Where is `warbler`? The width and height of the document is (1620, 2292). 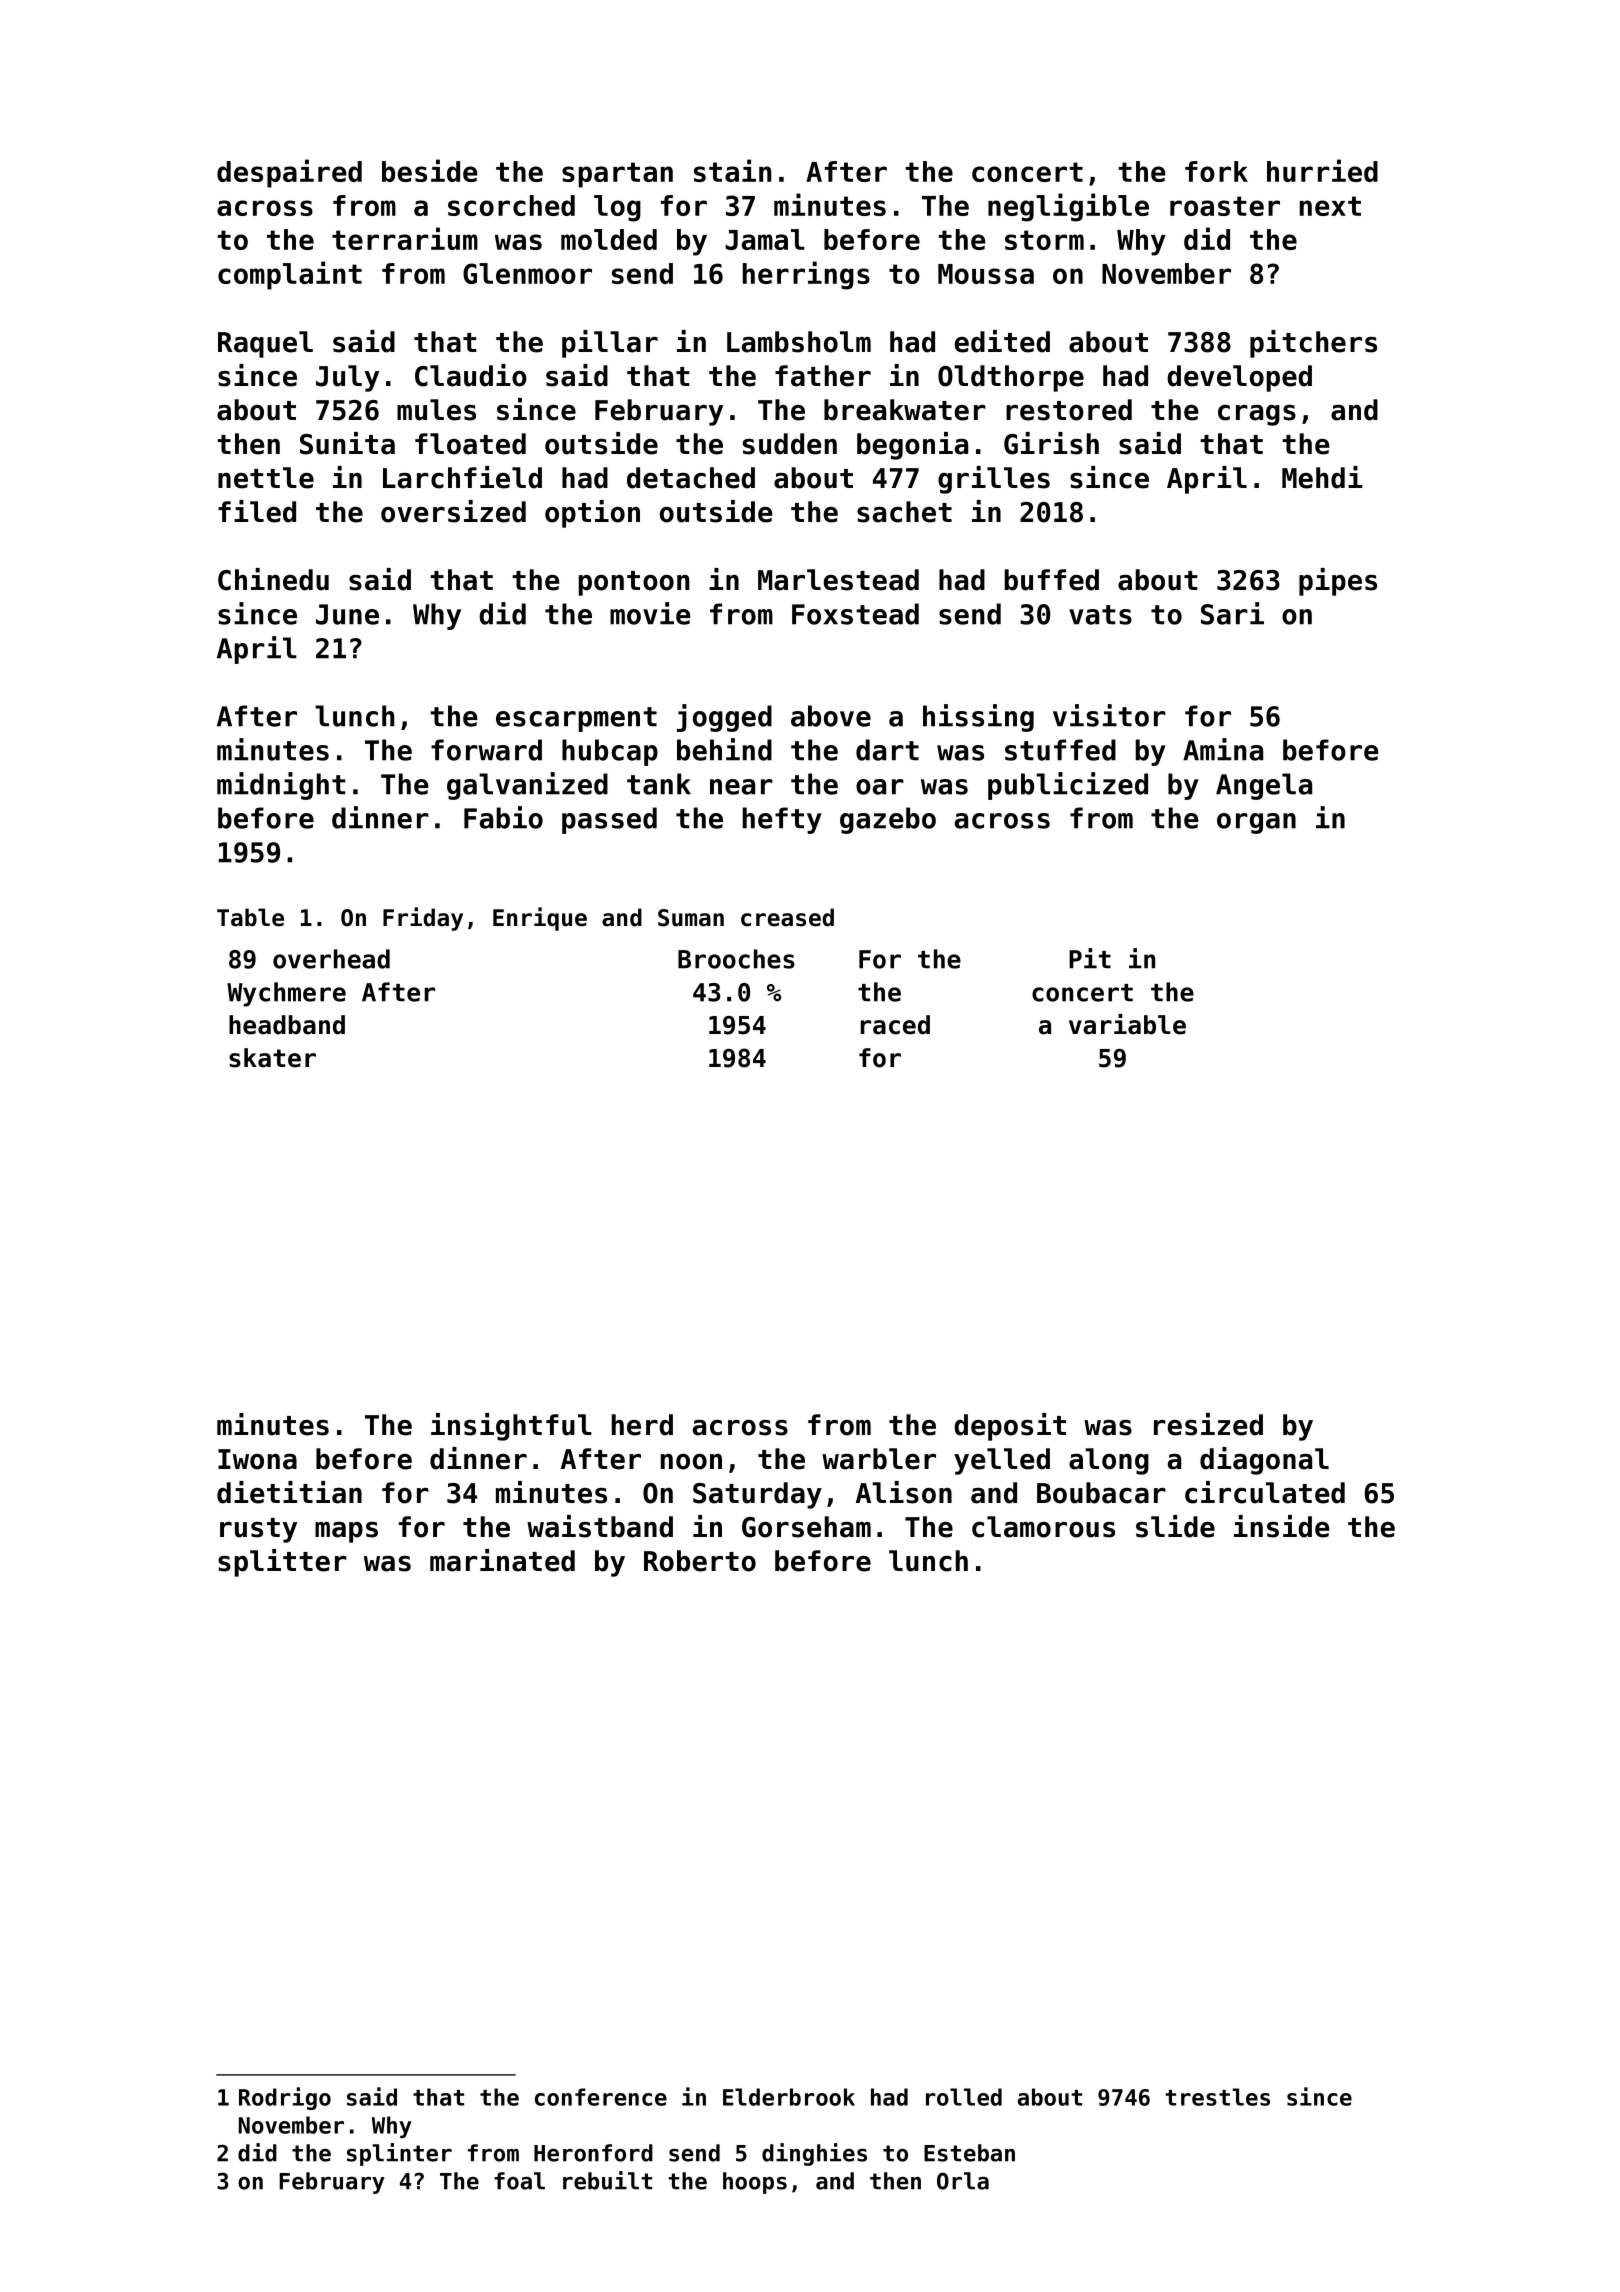
warbler is located at coordinates (879, 1459).
